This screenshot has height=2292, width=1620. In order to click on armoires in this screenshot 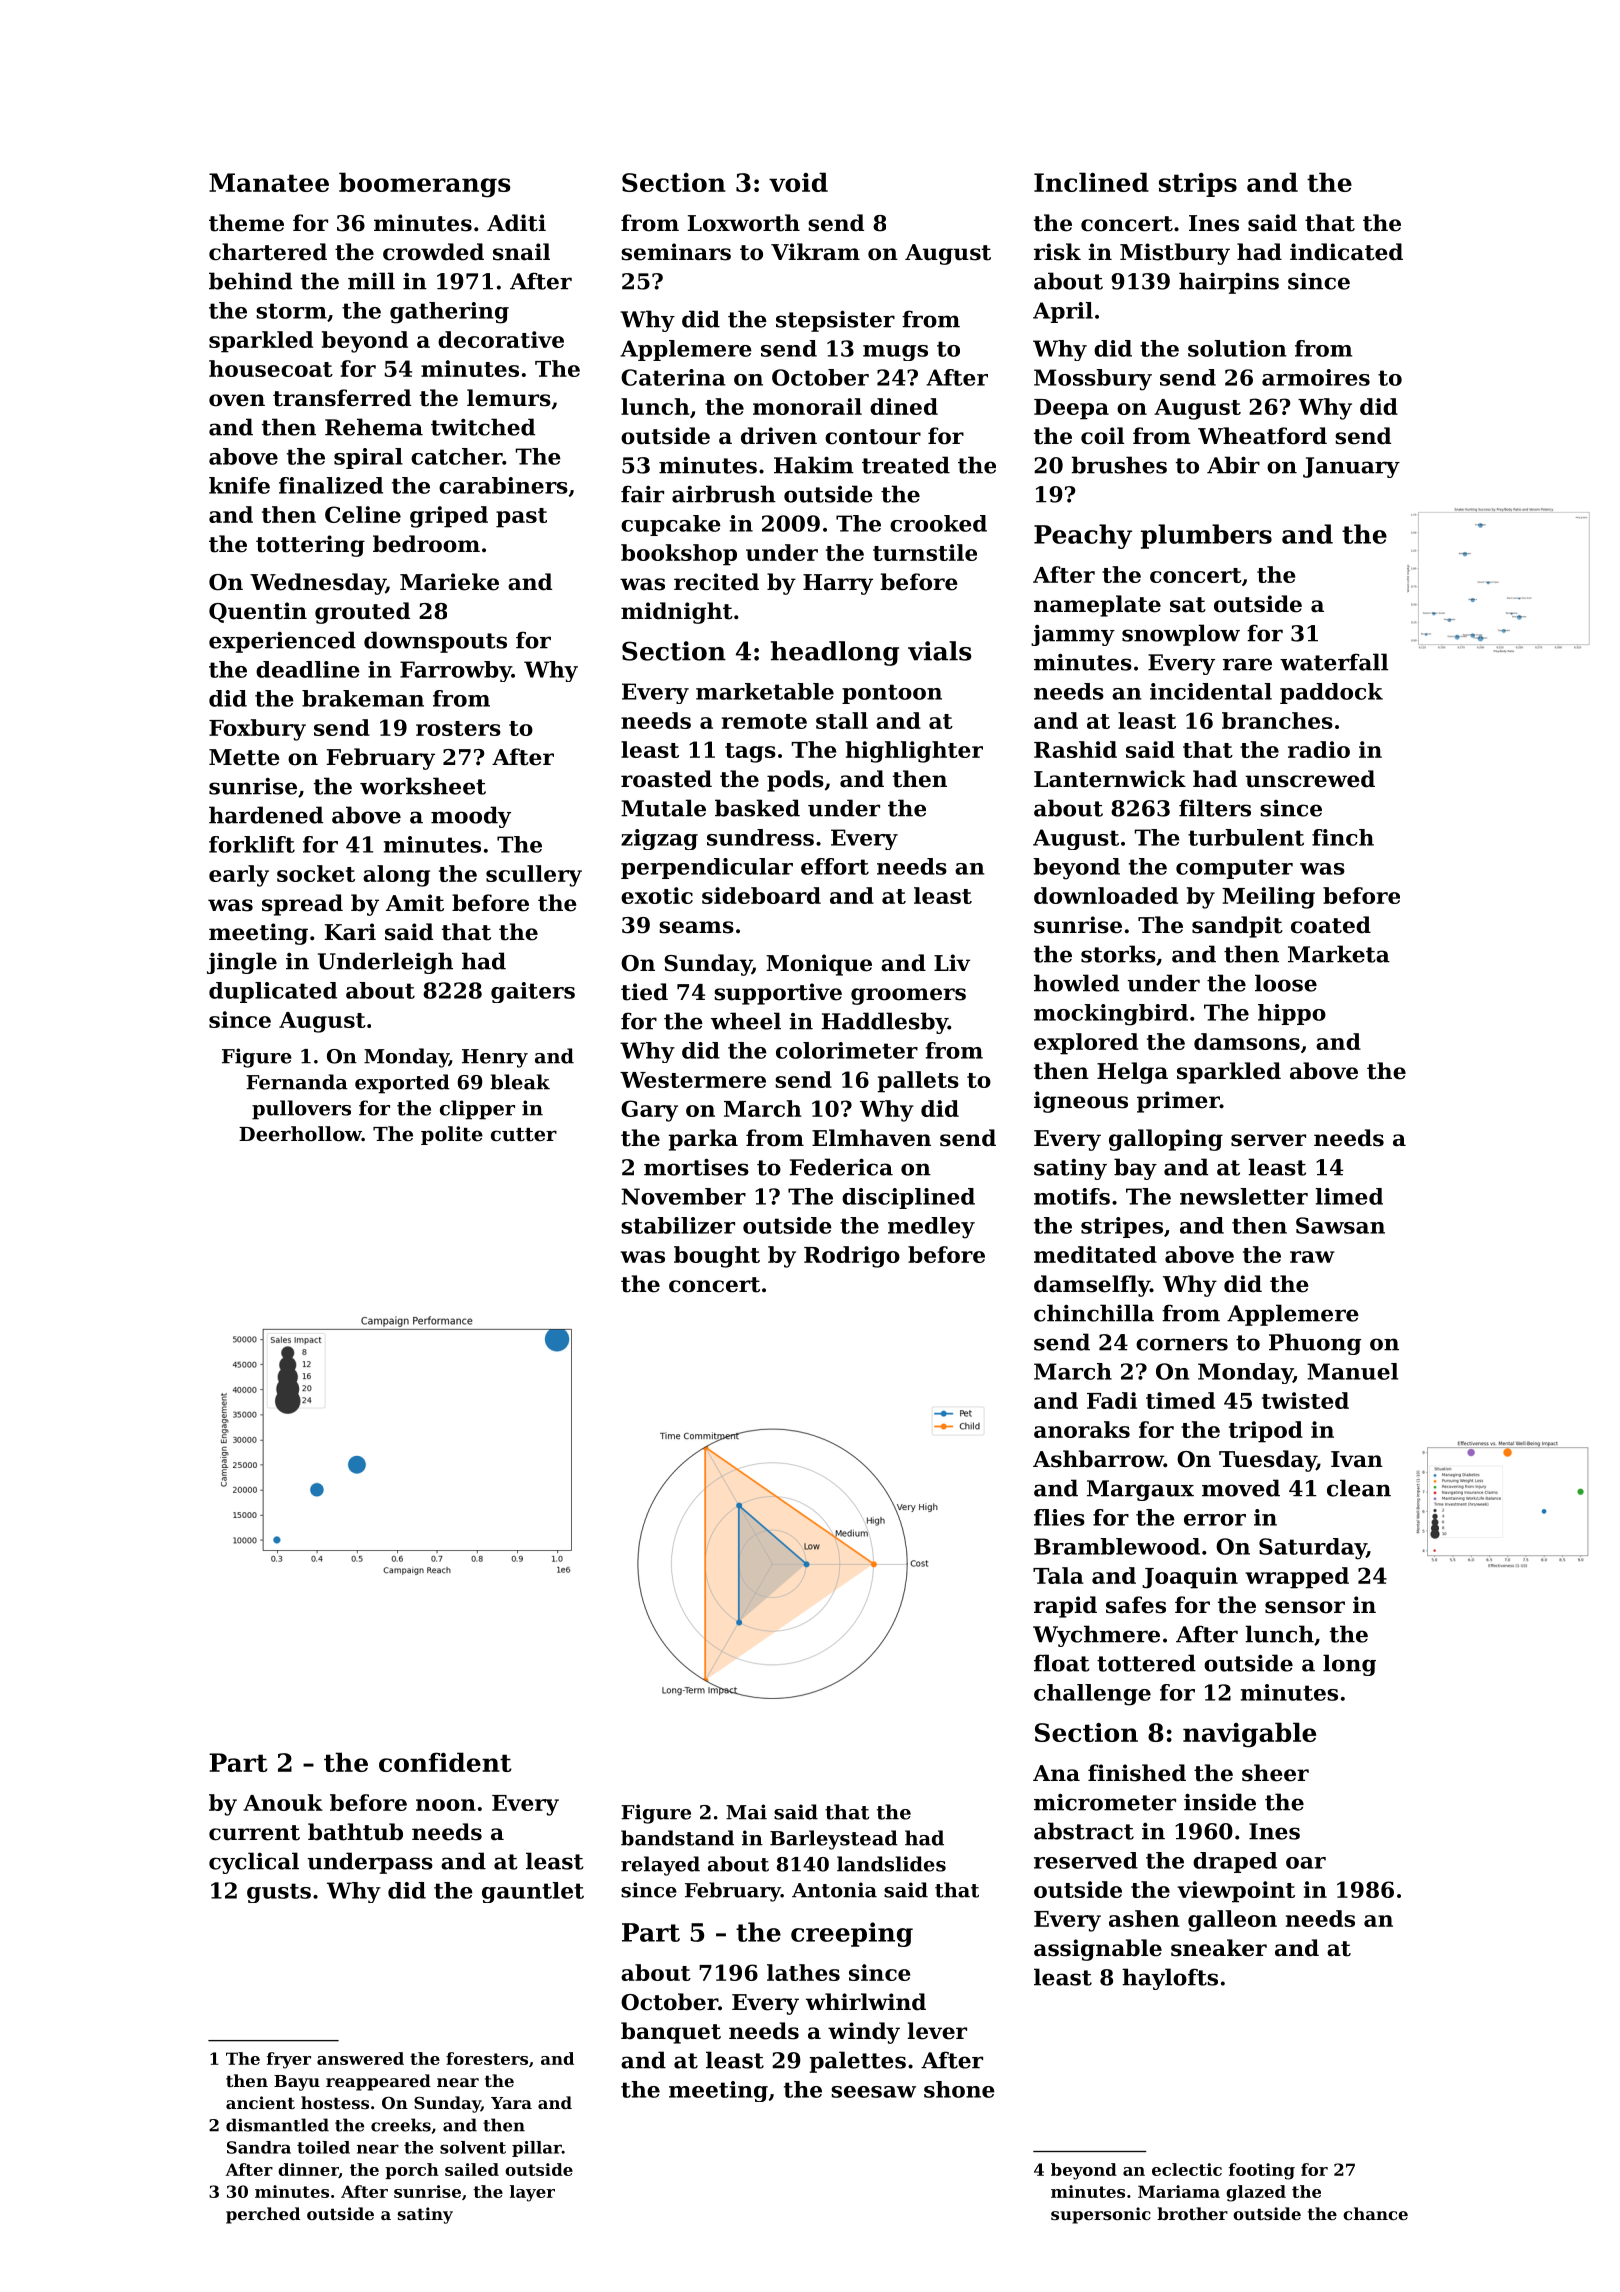, I will do `click(1316, 377)`.
